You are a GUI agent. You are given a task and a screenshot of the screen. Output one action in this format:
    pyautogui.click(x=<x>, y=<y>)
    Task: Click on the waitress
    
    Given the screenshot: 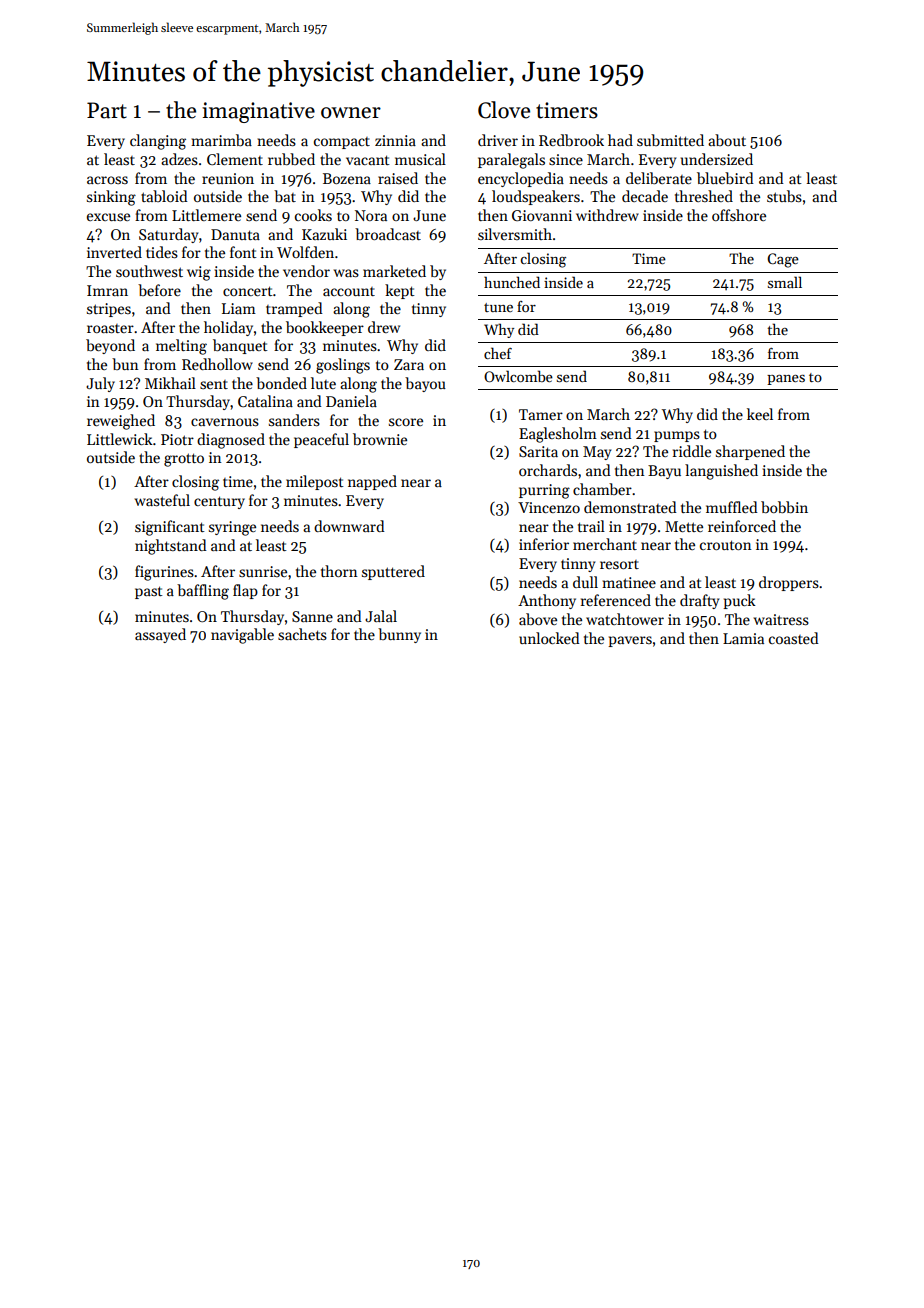 What is the action you would take?
    pyautogui.click(x=781, y=619)
